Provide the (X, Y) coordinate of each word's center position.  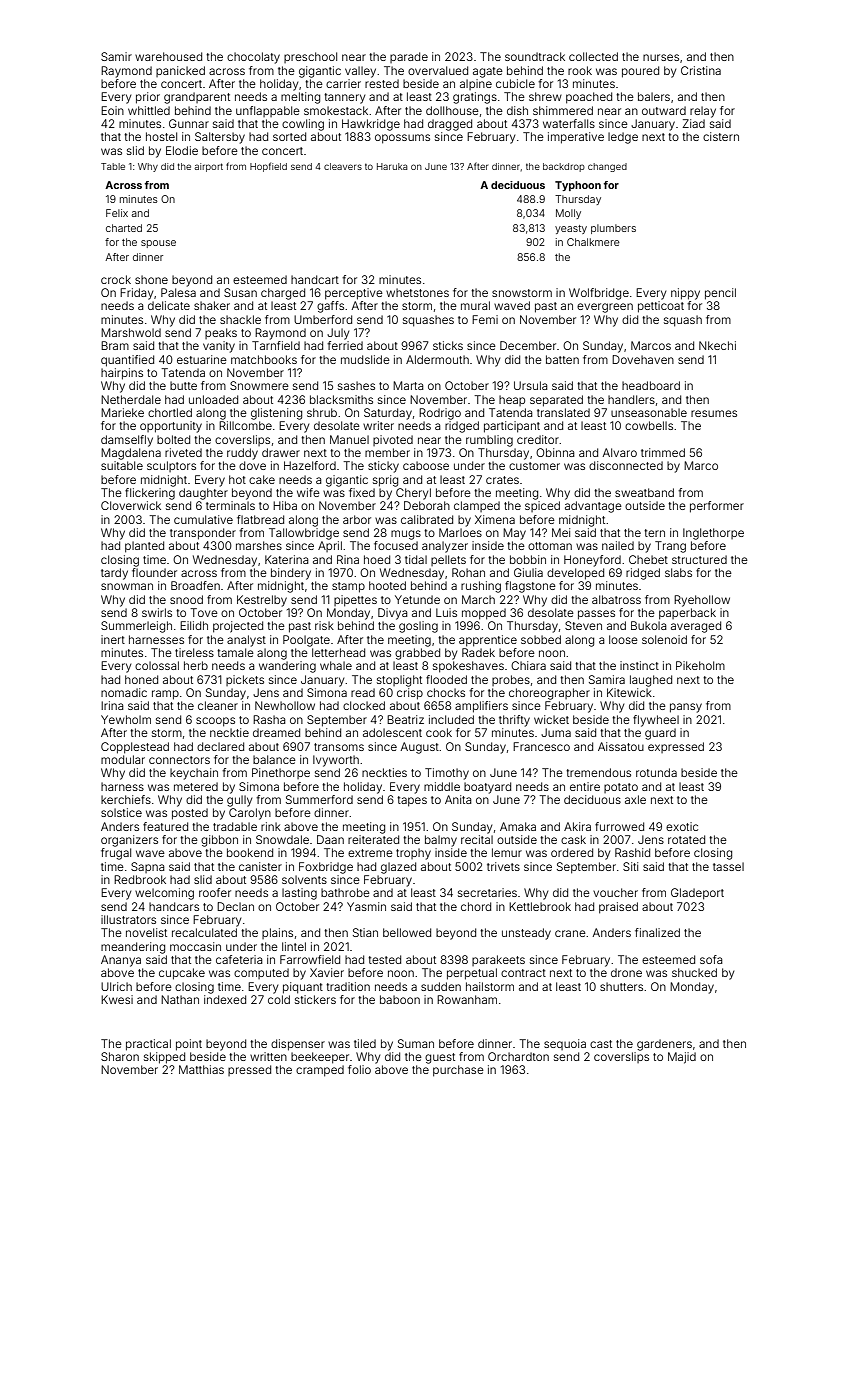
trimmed (663, 452)
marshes (259, 545)
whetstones (417, 292)
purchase (458, 1071)
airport (208, 167)
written (268, 1056)
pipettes (355, 601)
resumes (714, 413)
